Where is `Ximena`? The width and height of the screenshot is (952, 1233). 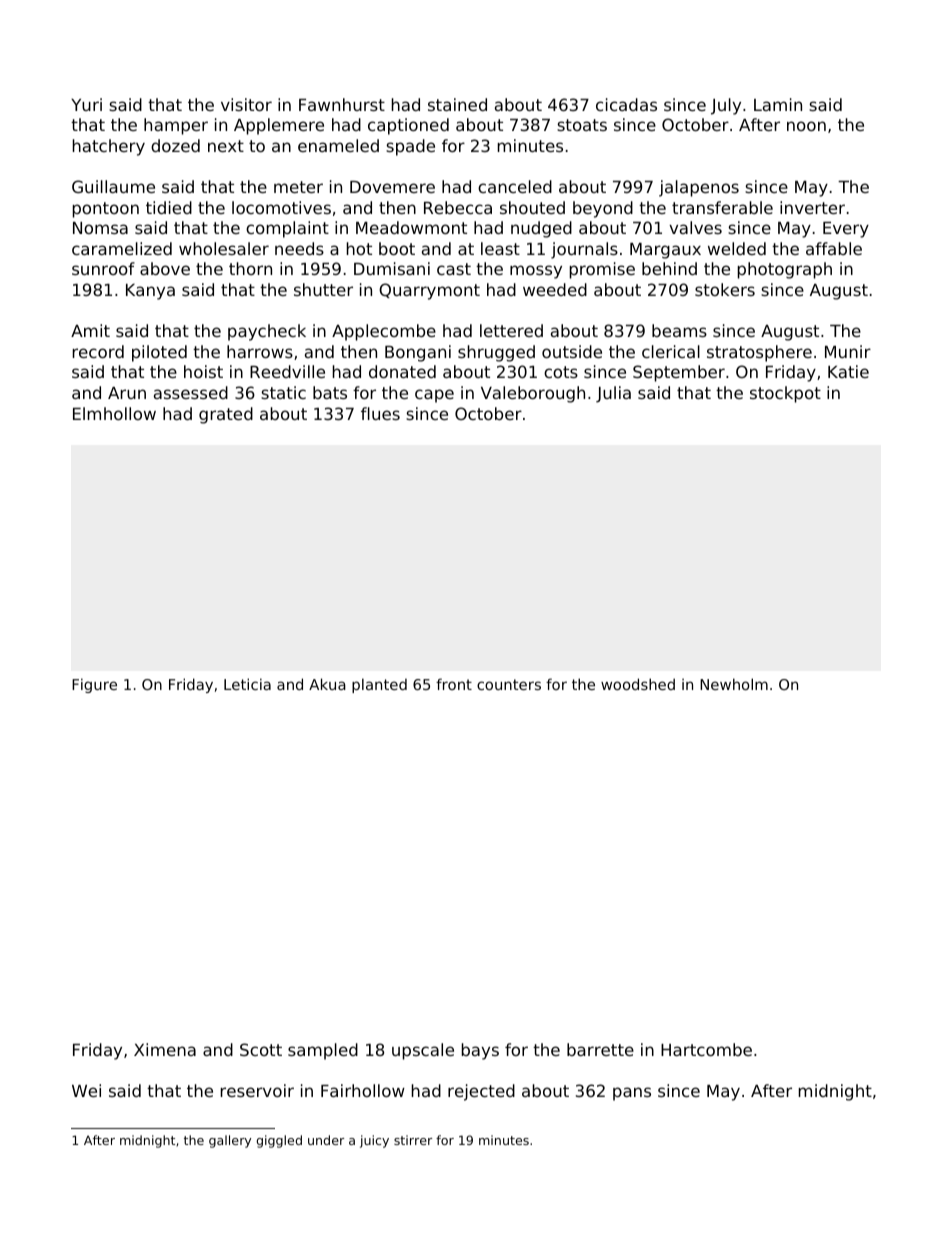
Ximena is located at coordinates (165, 1049).
